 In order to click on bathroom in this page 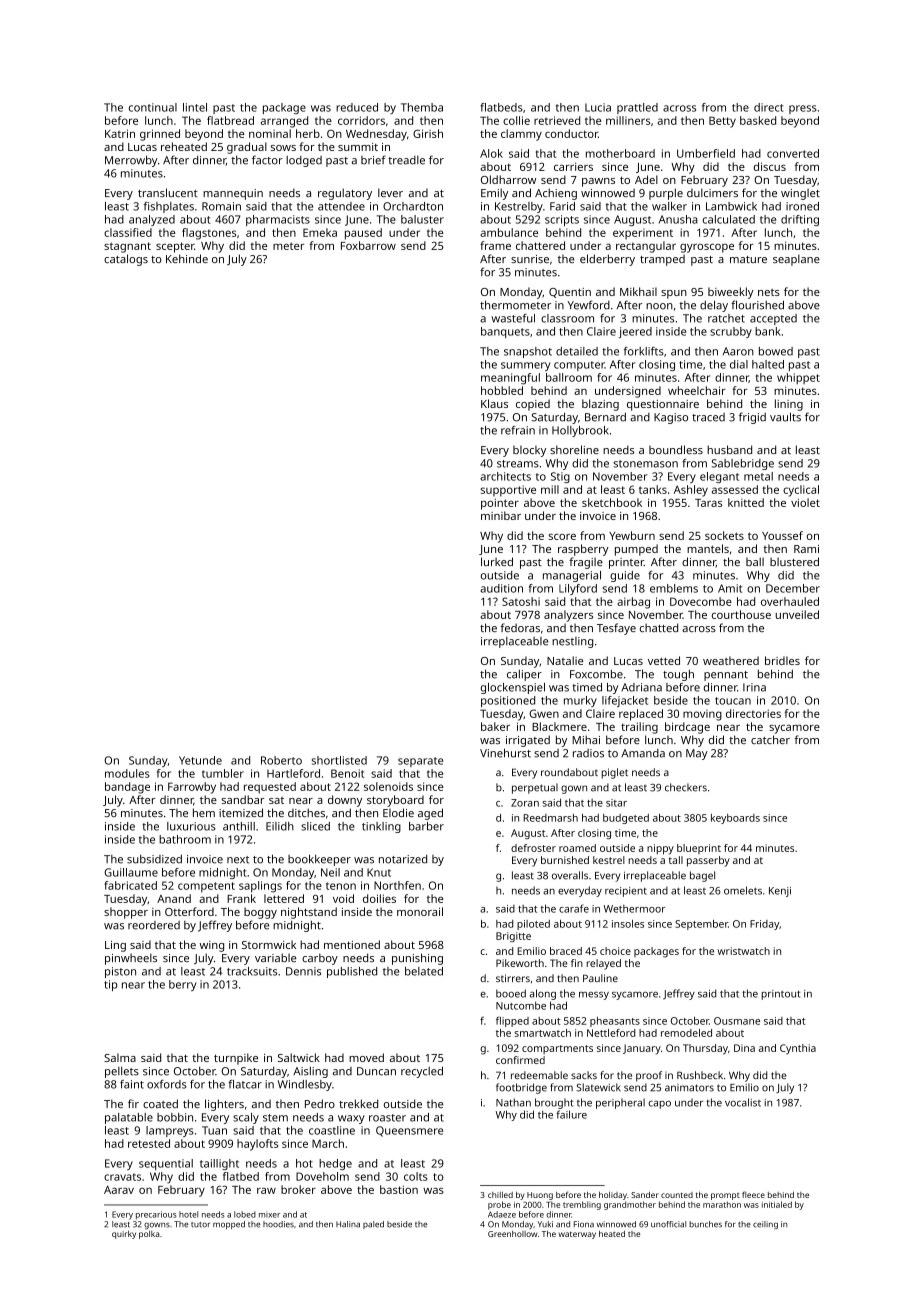, I will do `click(185, 839)`.
